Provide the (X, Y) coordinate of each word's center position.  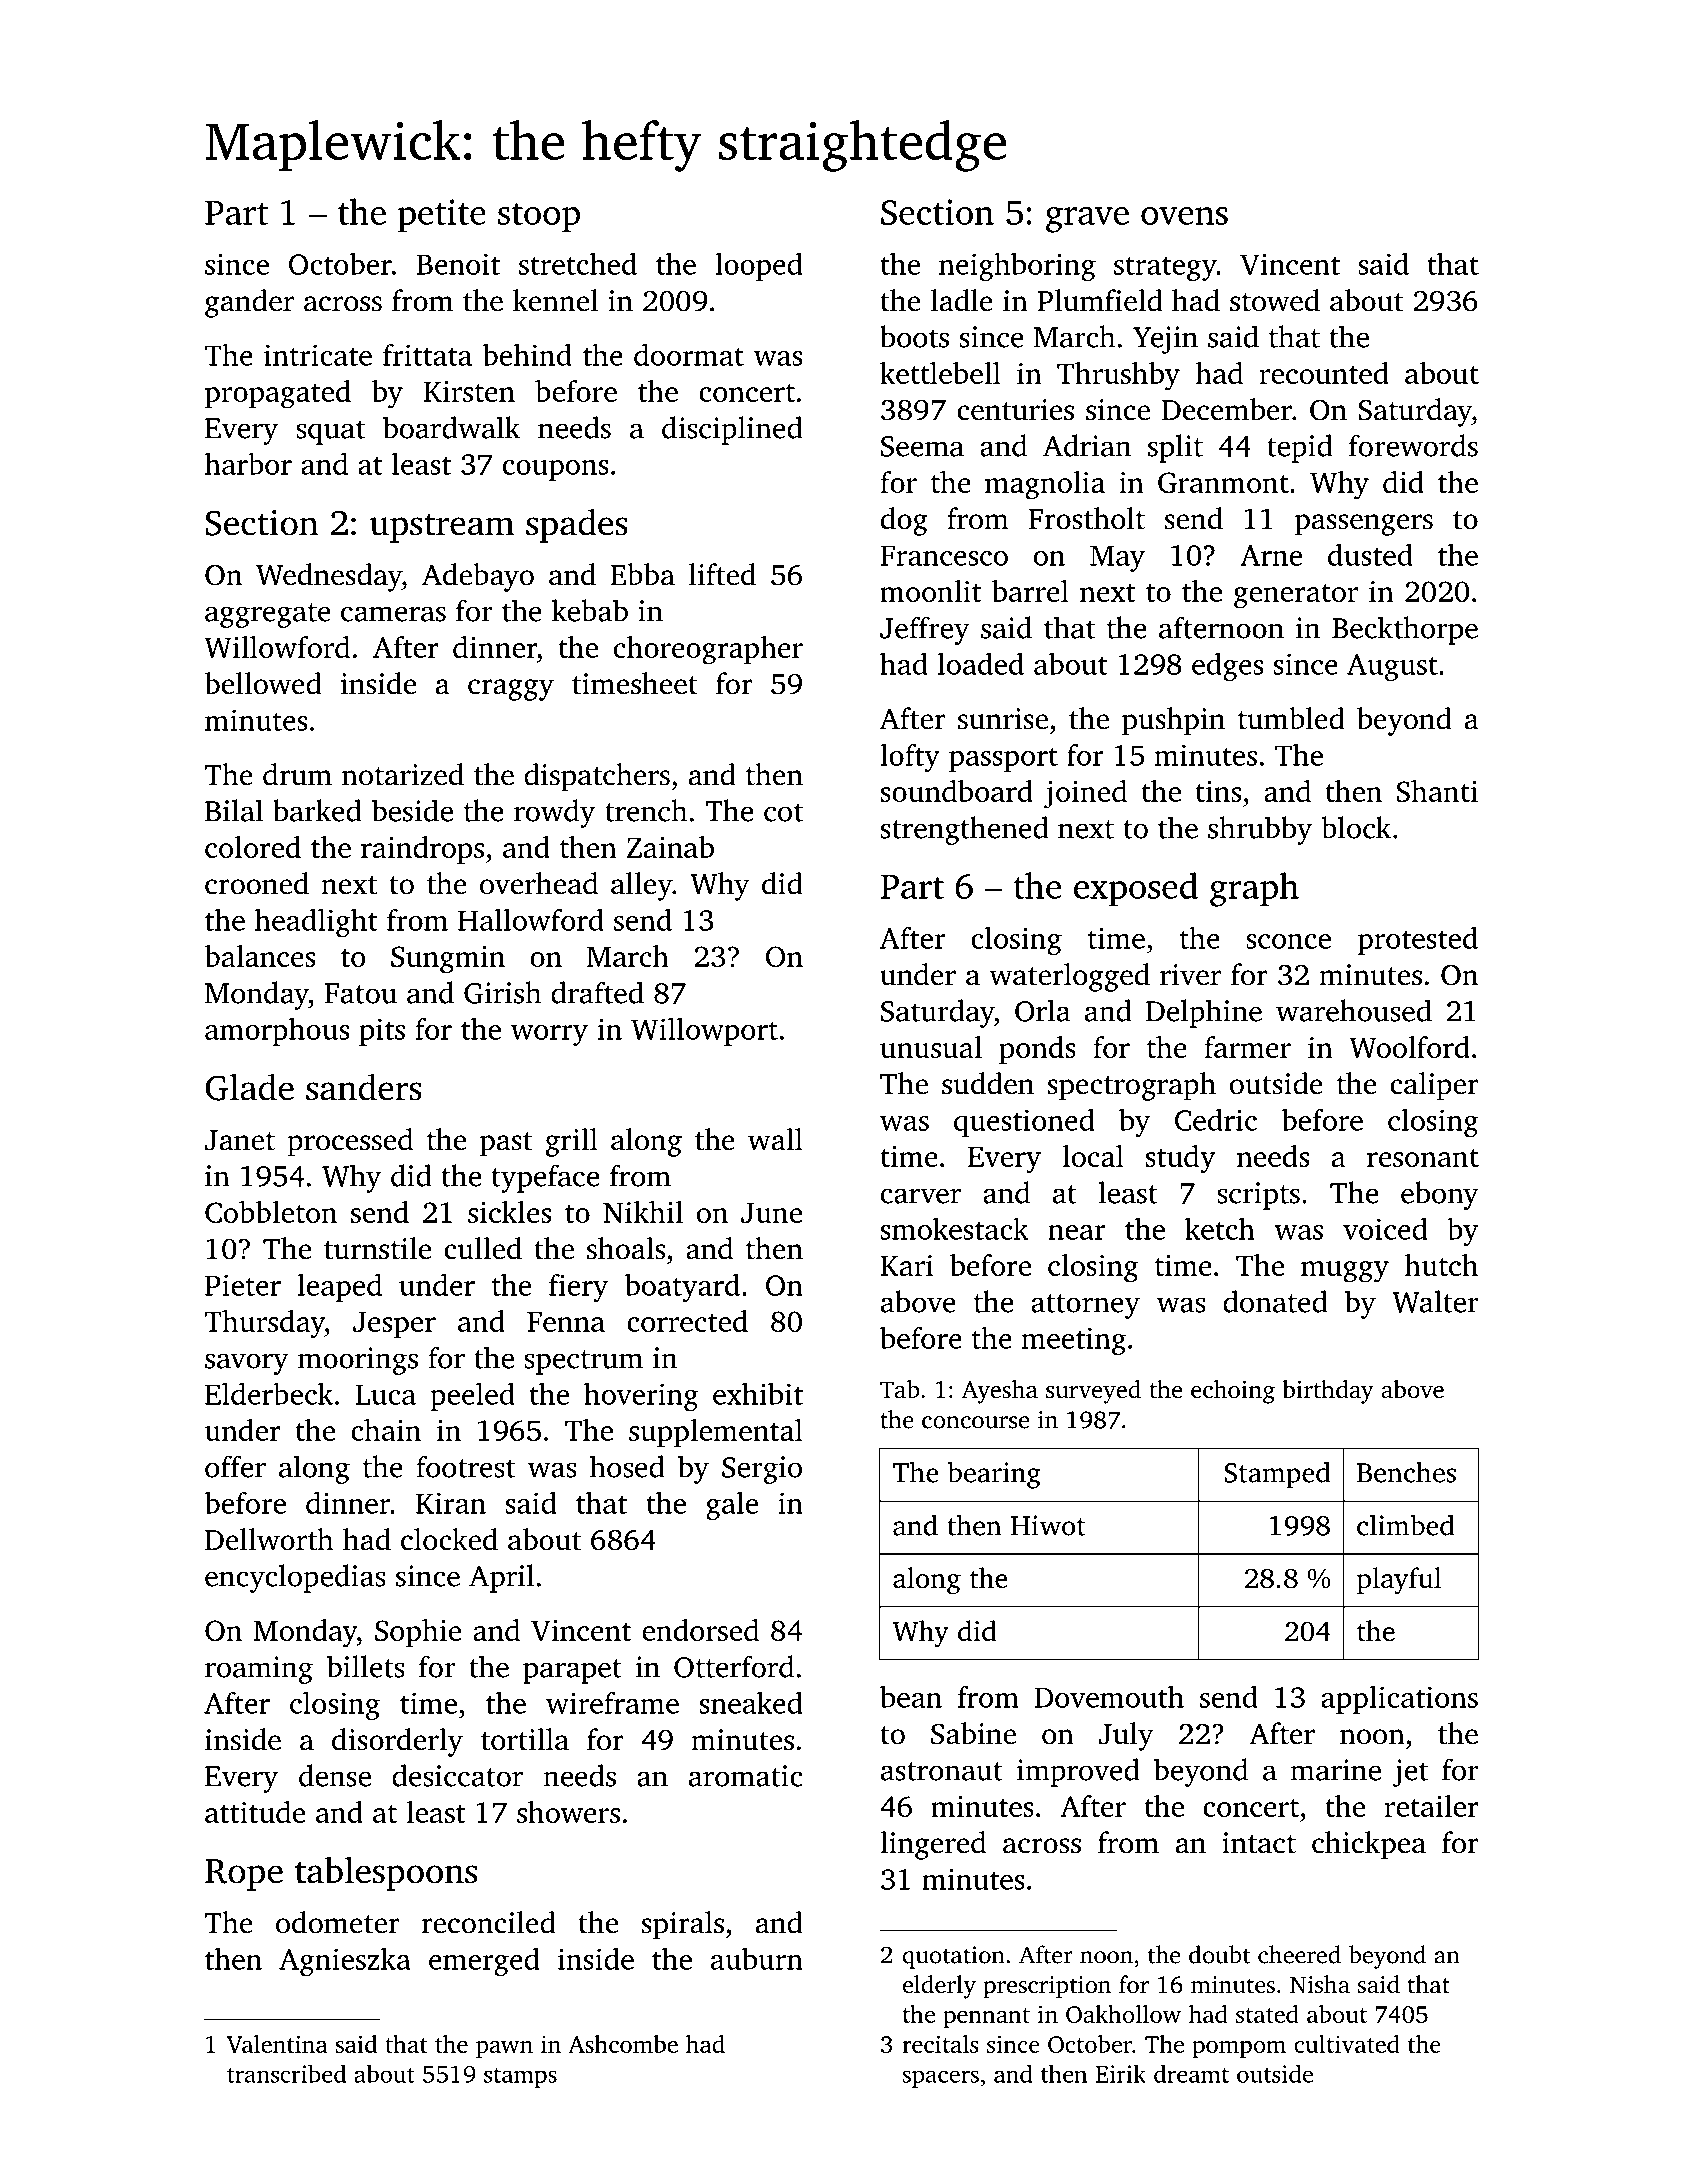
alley (642, 886)
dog (904, 521)
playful (1399, 1581)
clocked (449, 1539)
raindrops (422, 850)
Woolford (1409, 1047)
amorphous (277, 1032)
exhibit (758, 1393)
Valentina (277, 2044)
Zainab (670, 847)
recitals (940, 2044)
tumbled (1291, 718)
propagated (278, 394)
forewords (1413, 445)
